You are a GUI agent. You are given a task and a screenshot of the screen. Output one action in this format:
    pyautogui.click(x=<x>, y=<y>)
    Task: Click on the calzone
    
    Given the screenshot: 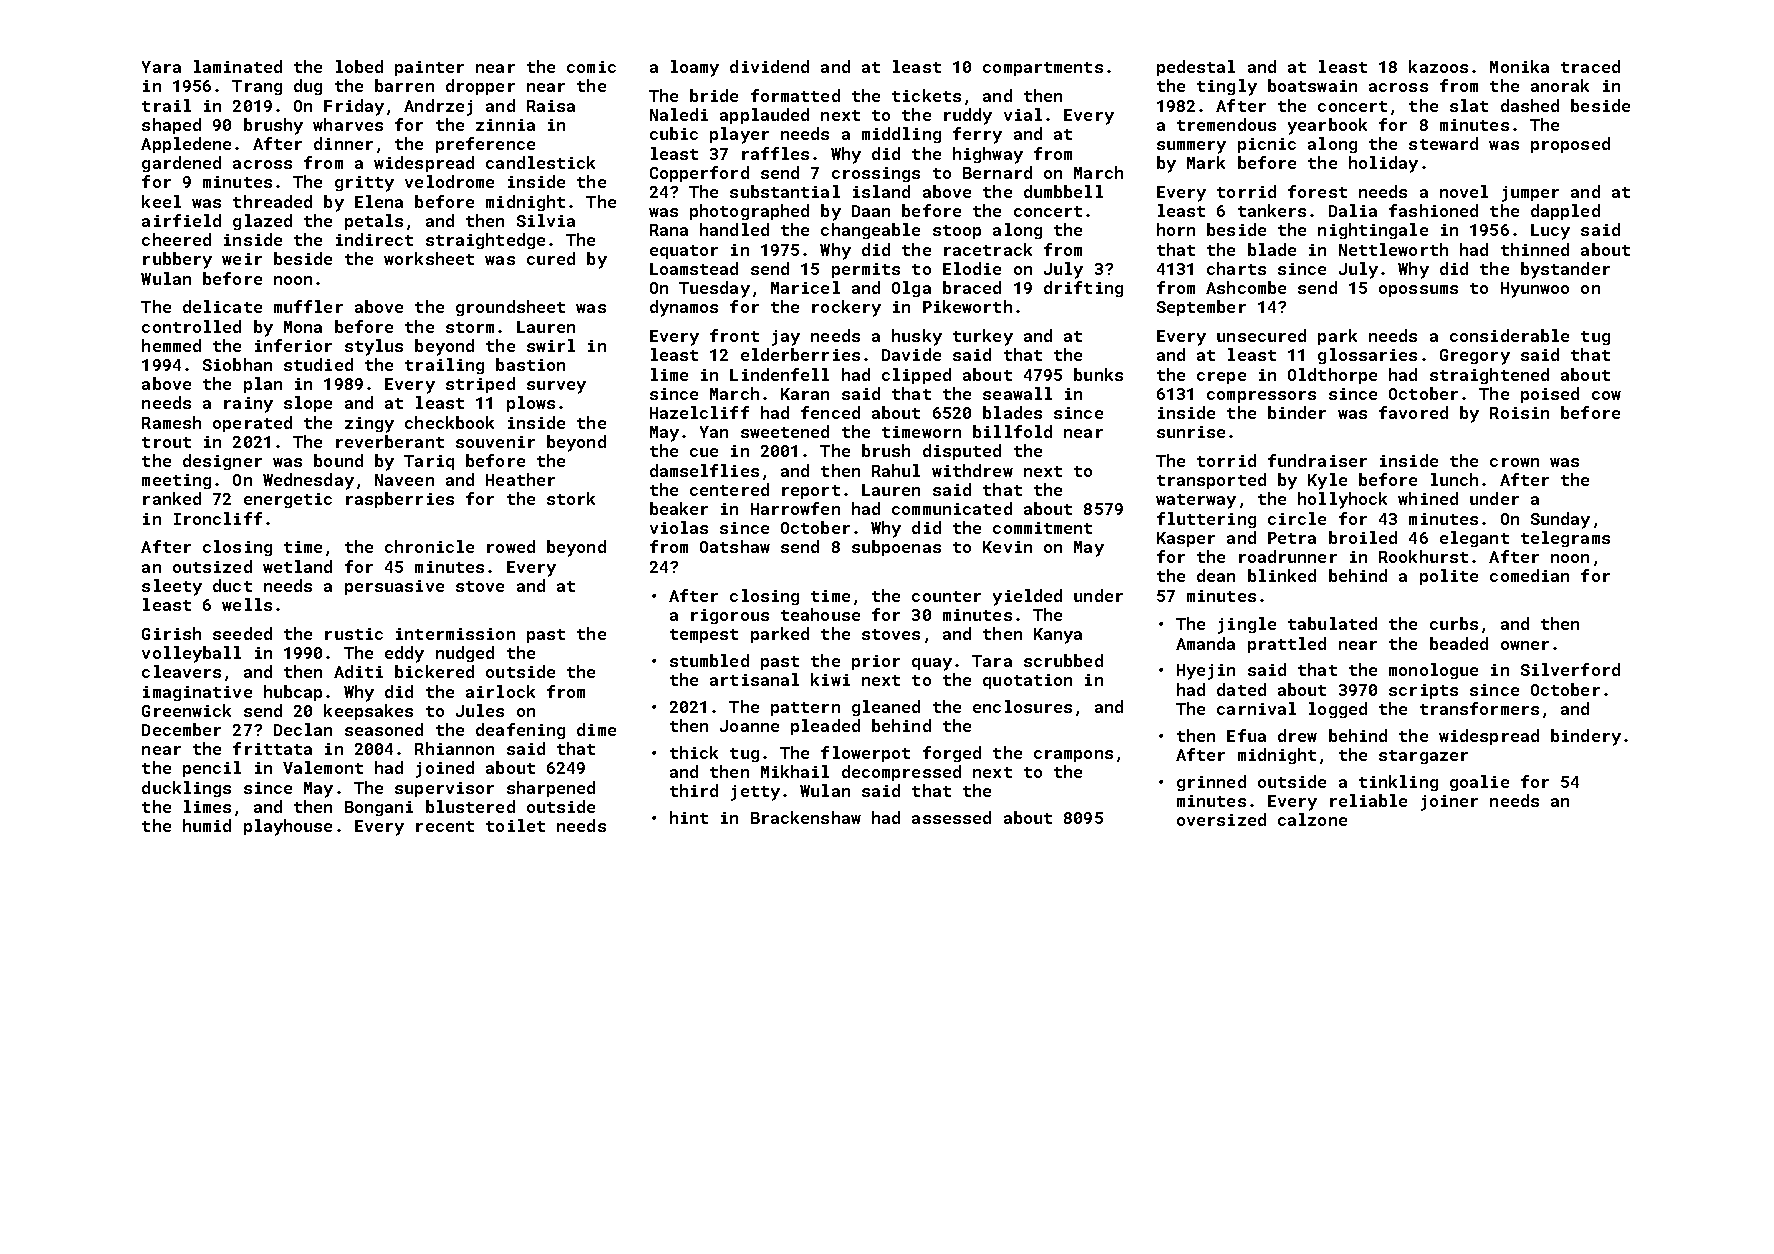 What is the action you would take?
    pyautogui.click(x=1312, y=819)
